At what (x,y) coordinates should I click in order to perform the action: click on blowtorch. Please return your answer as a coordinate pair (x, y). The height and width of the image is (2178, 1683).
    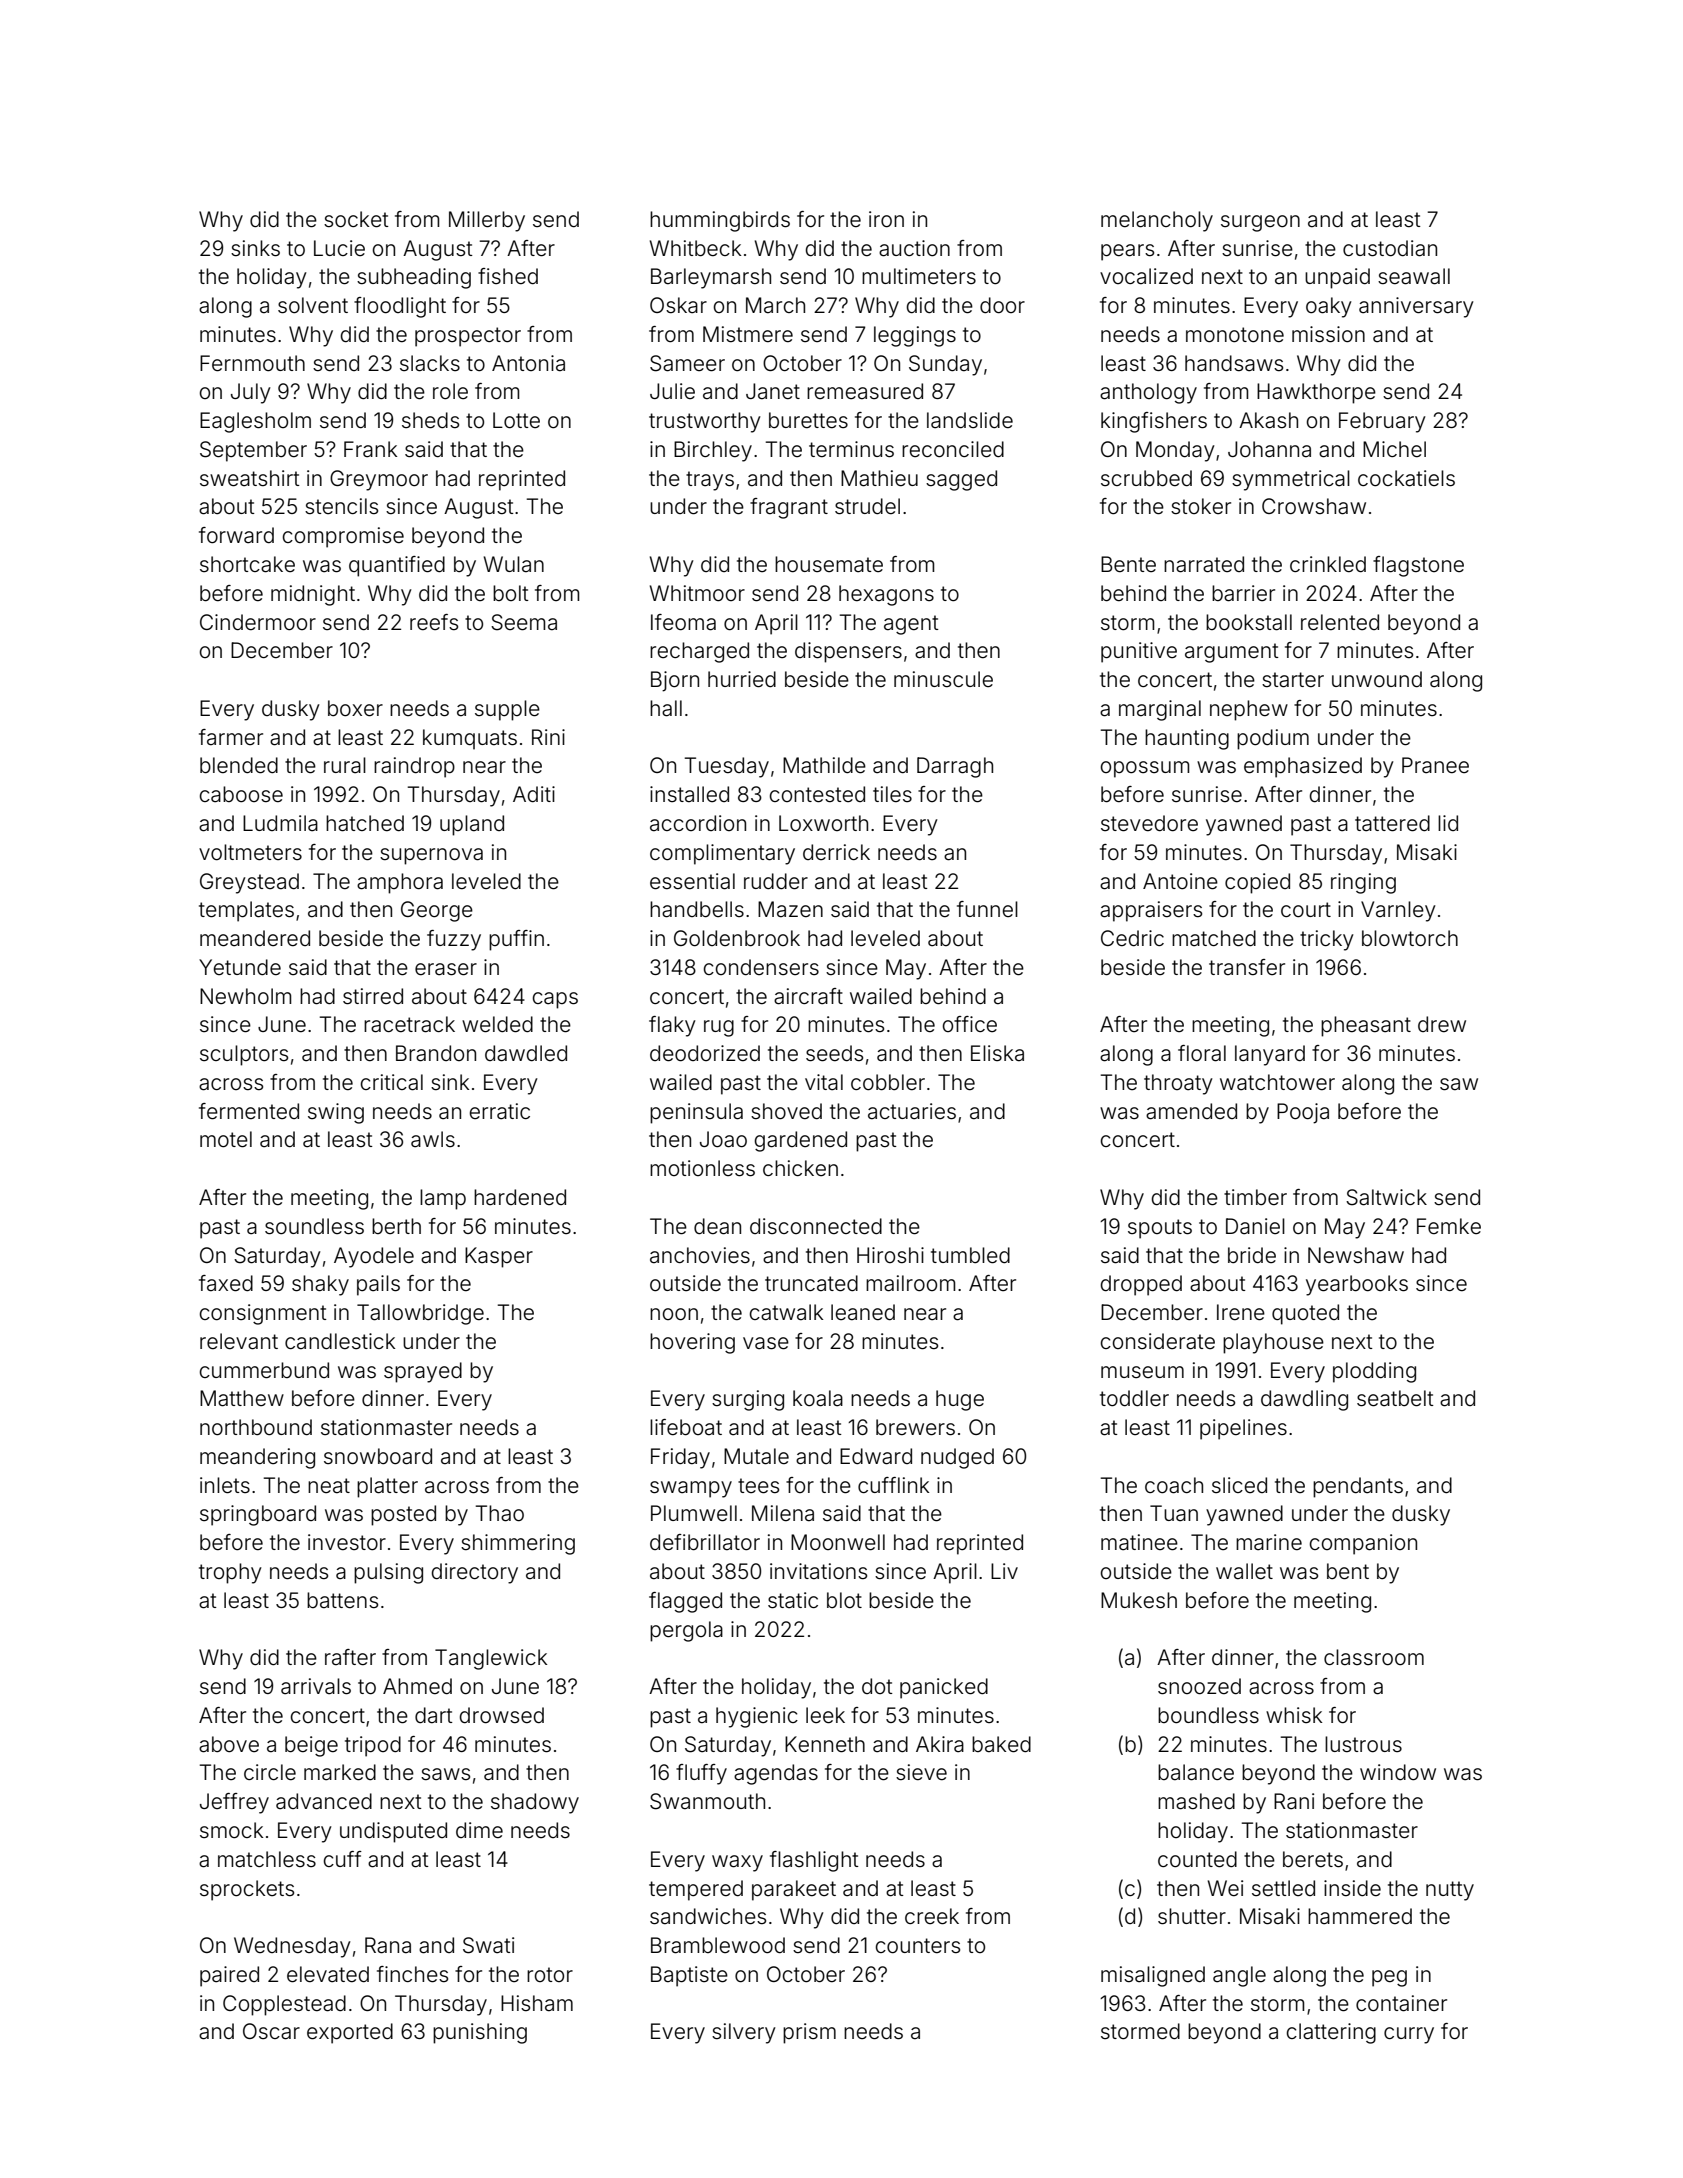
    Looking at the image, I should click on (1410, 938).
